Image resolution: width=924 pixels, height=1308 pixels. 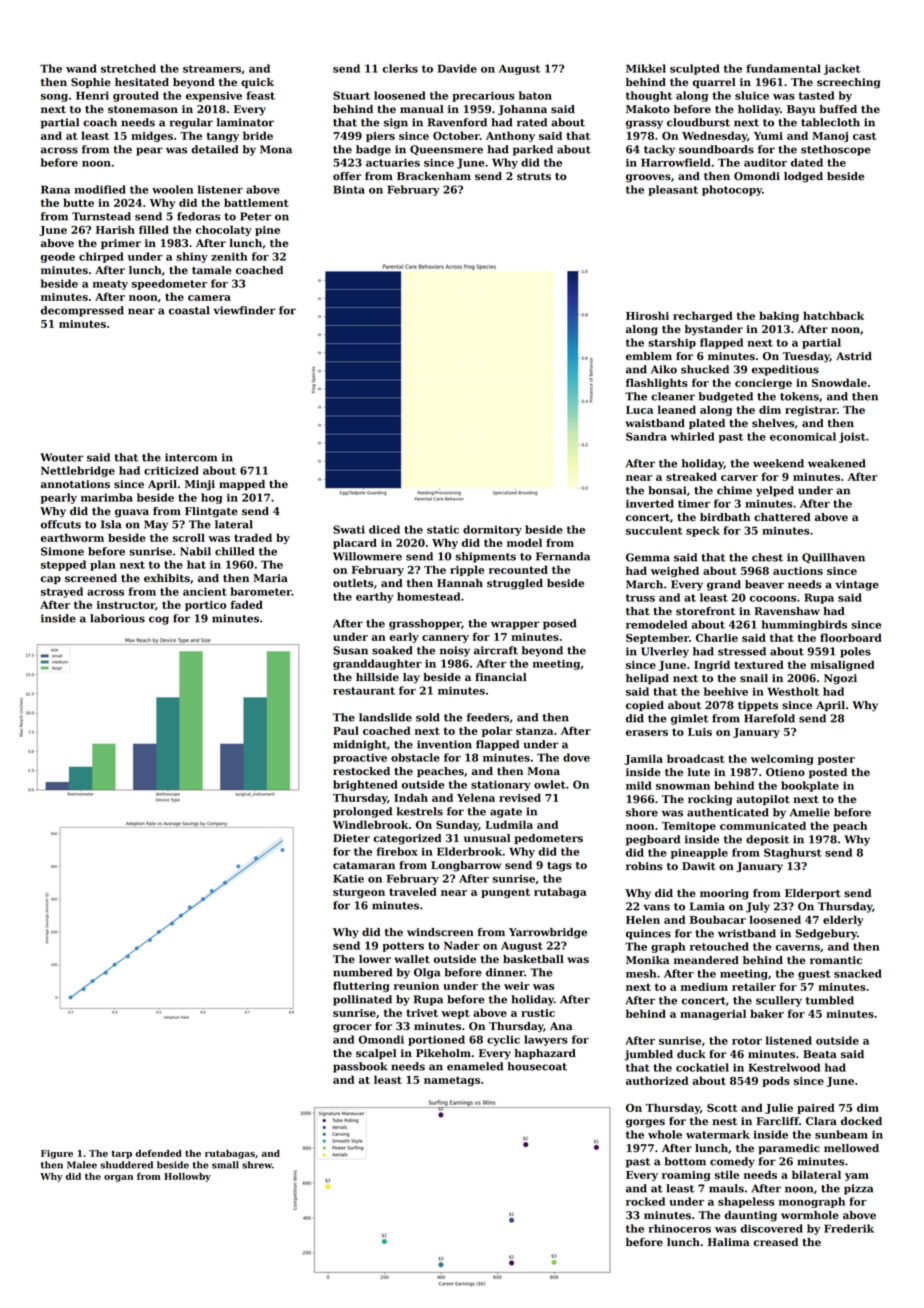 What do you see at coordinates (763, 825) in the screenshot?
I see `communicated` at bounding box center [763, 825].
